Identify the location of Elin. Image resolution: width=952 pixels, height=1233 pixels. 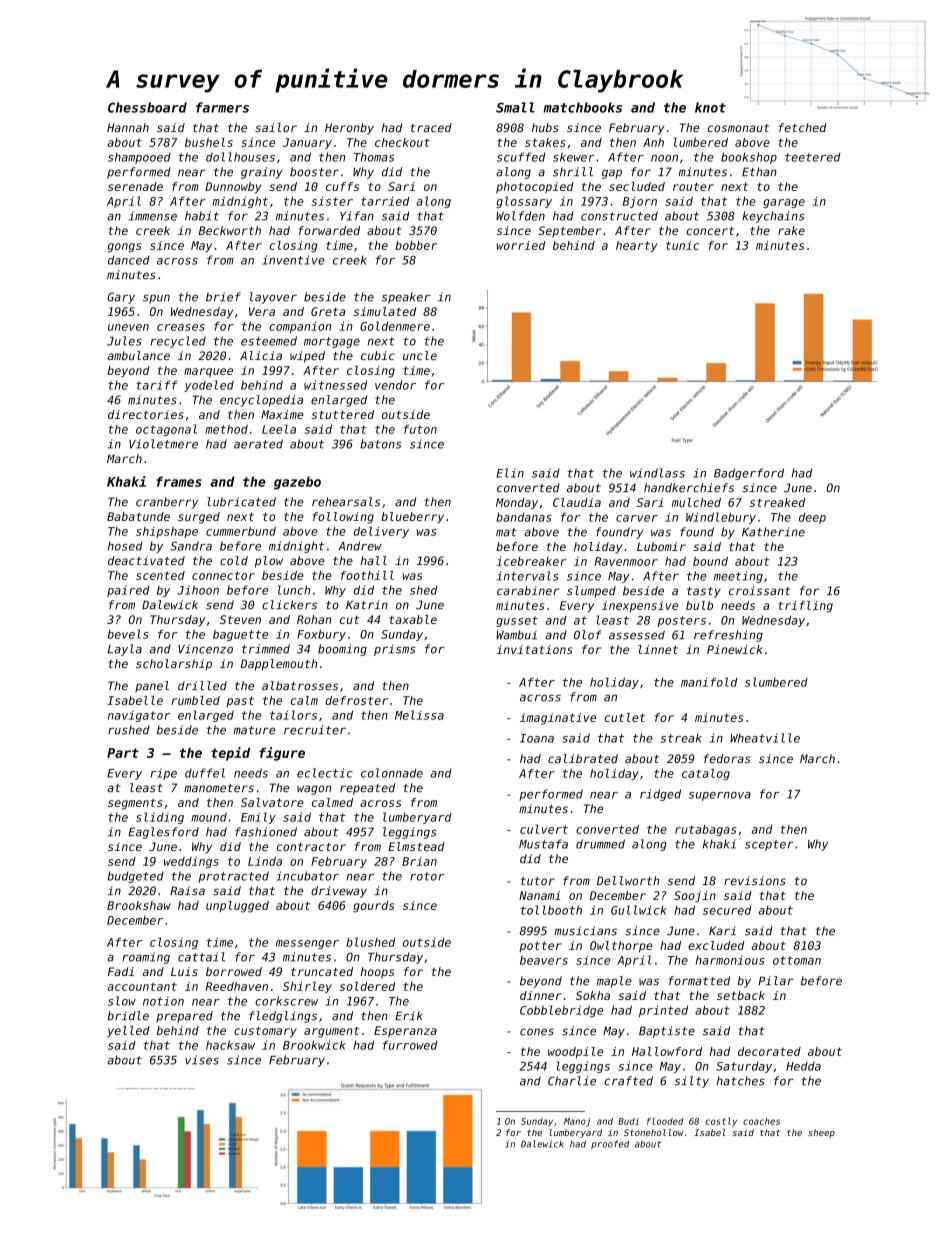
(510, 473).
